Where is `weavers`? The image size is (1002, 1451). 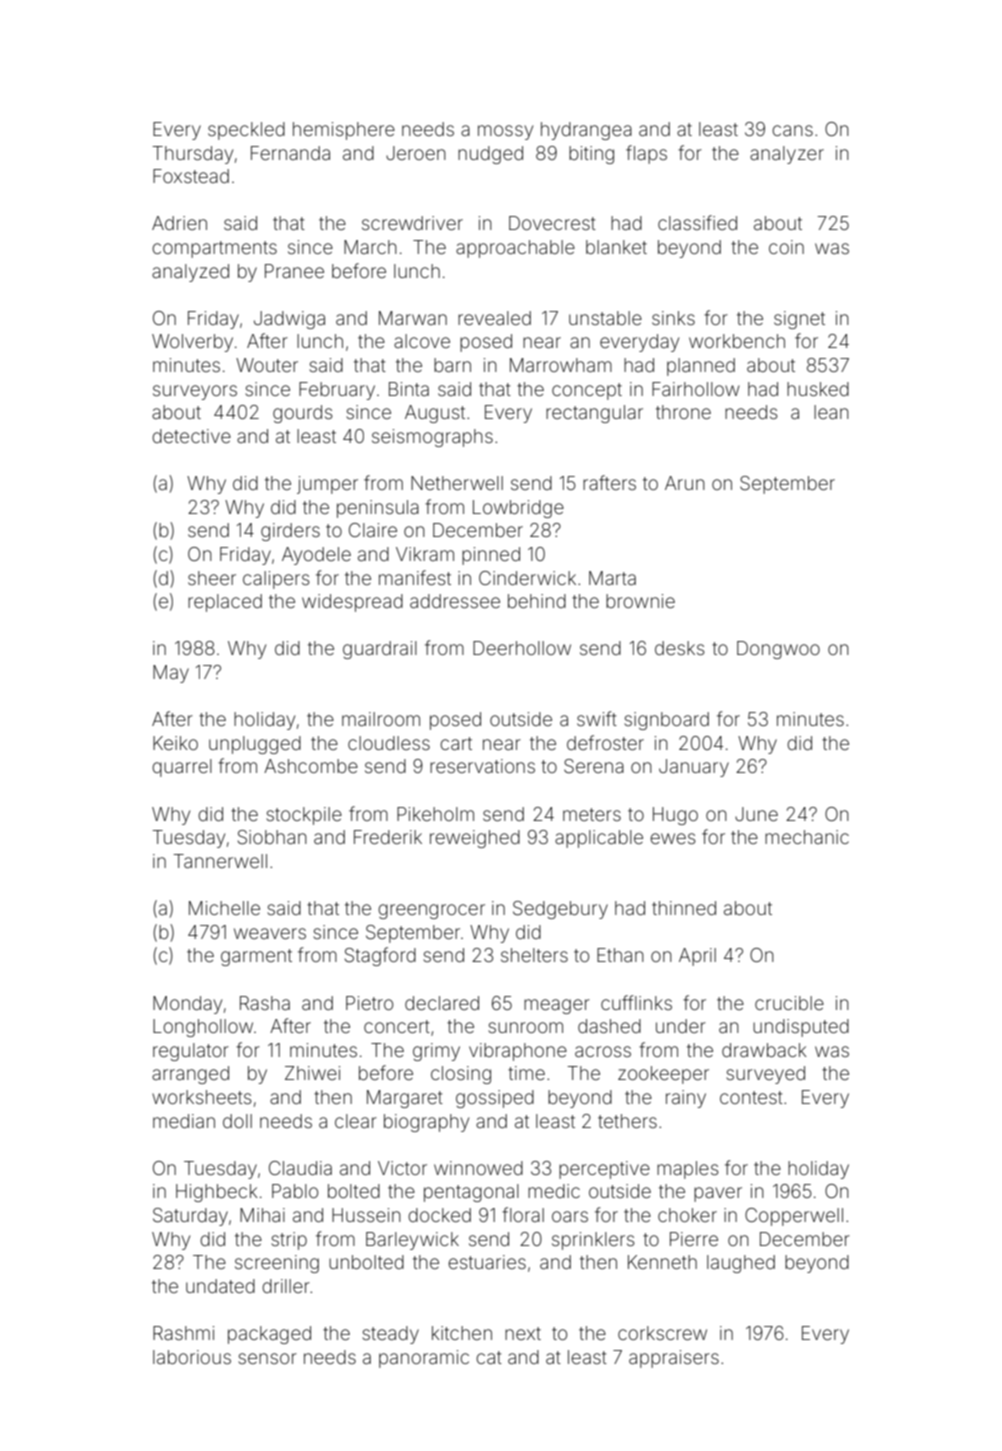 weavers is located at coordinates (270, 933).
